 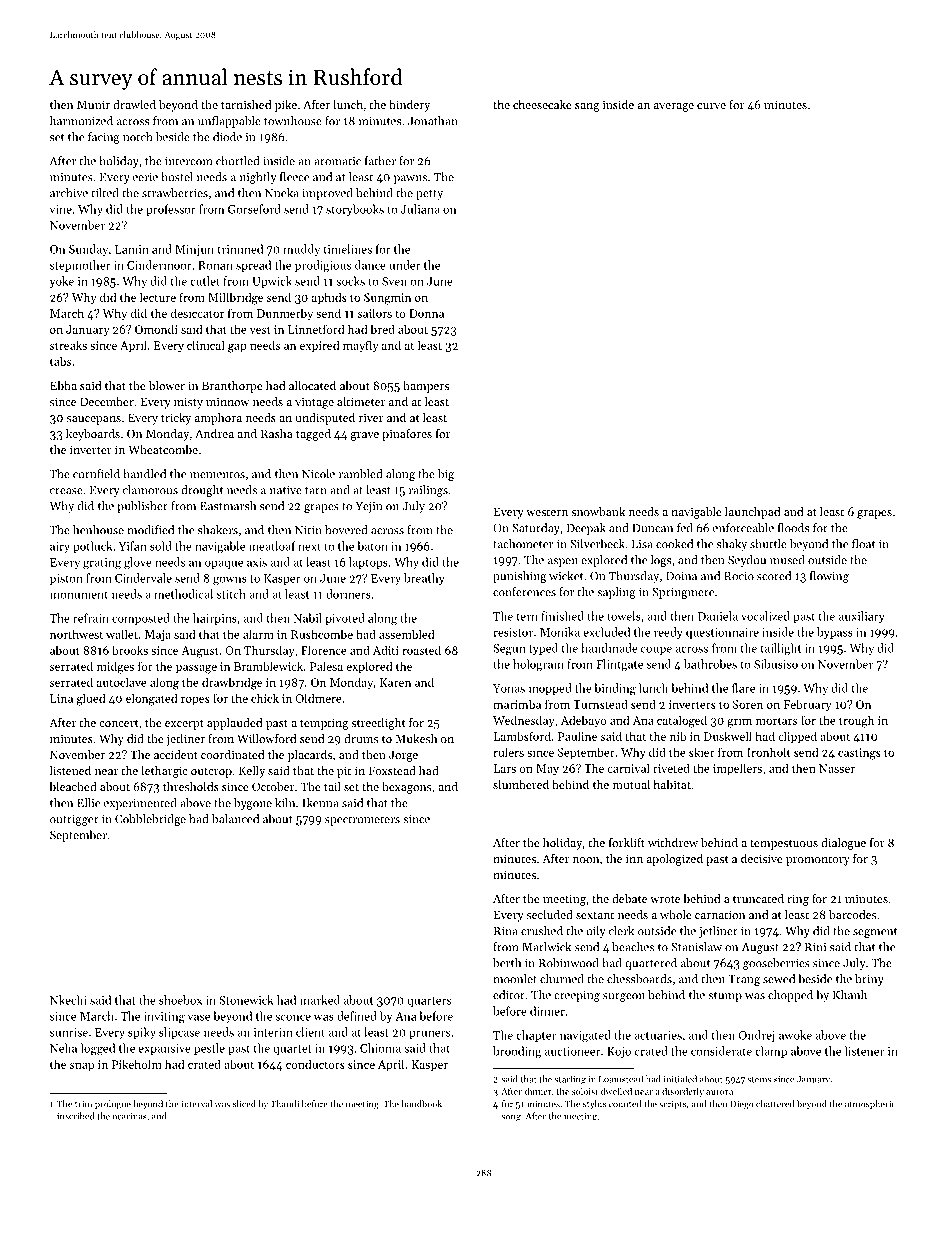 What do you see at coordinates (852, 914) in the screenshot?
I see `barcodes` at bounding box center [852, 914].
